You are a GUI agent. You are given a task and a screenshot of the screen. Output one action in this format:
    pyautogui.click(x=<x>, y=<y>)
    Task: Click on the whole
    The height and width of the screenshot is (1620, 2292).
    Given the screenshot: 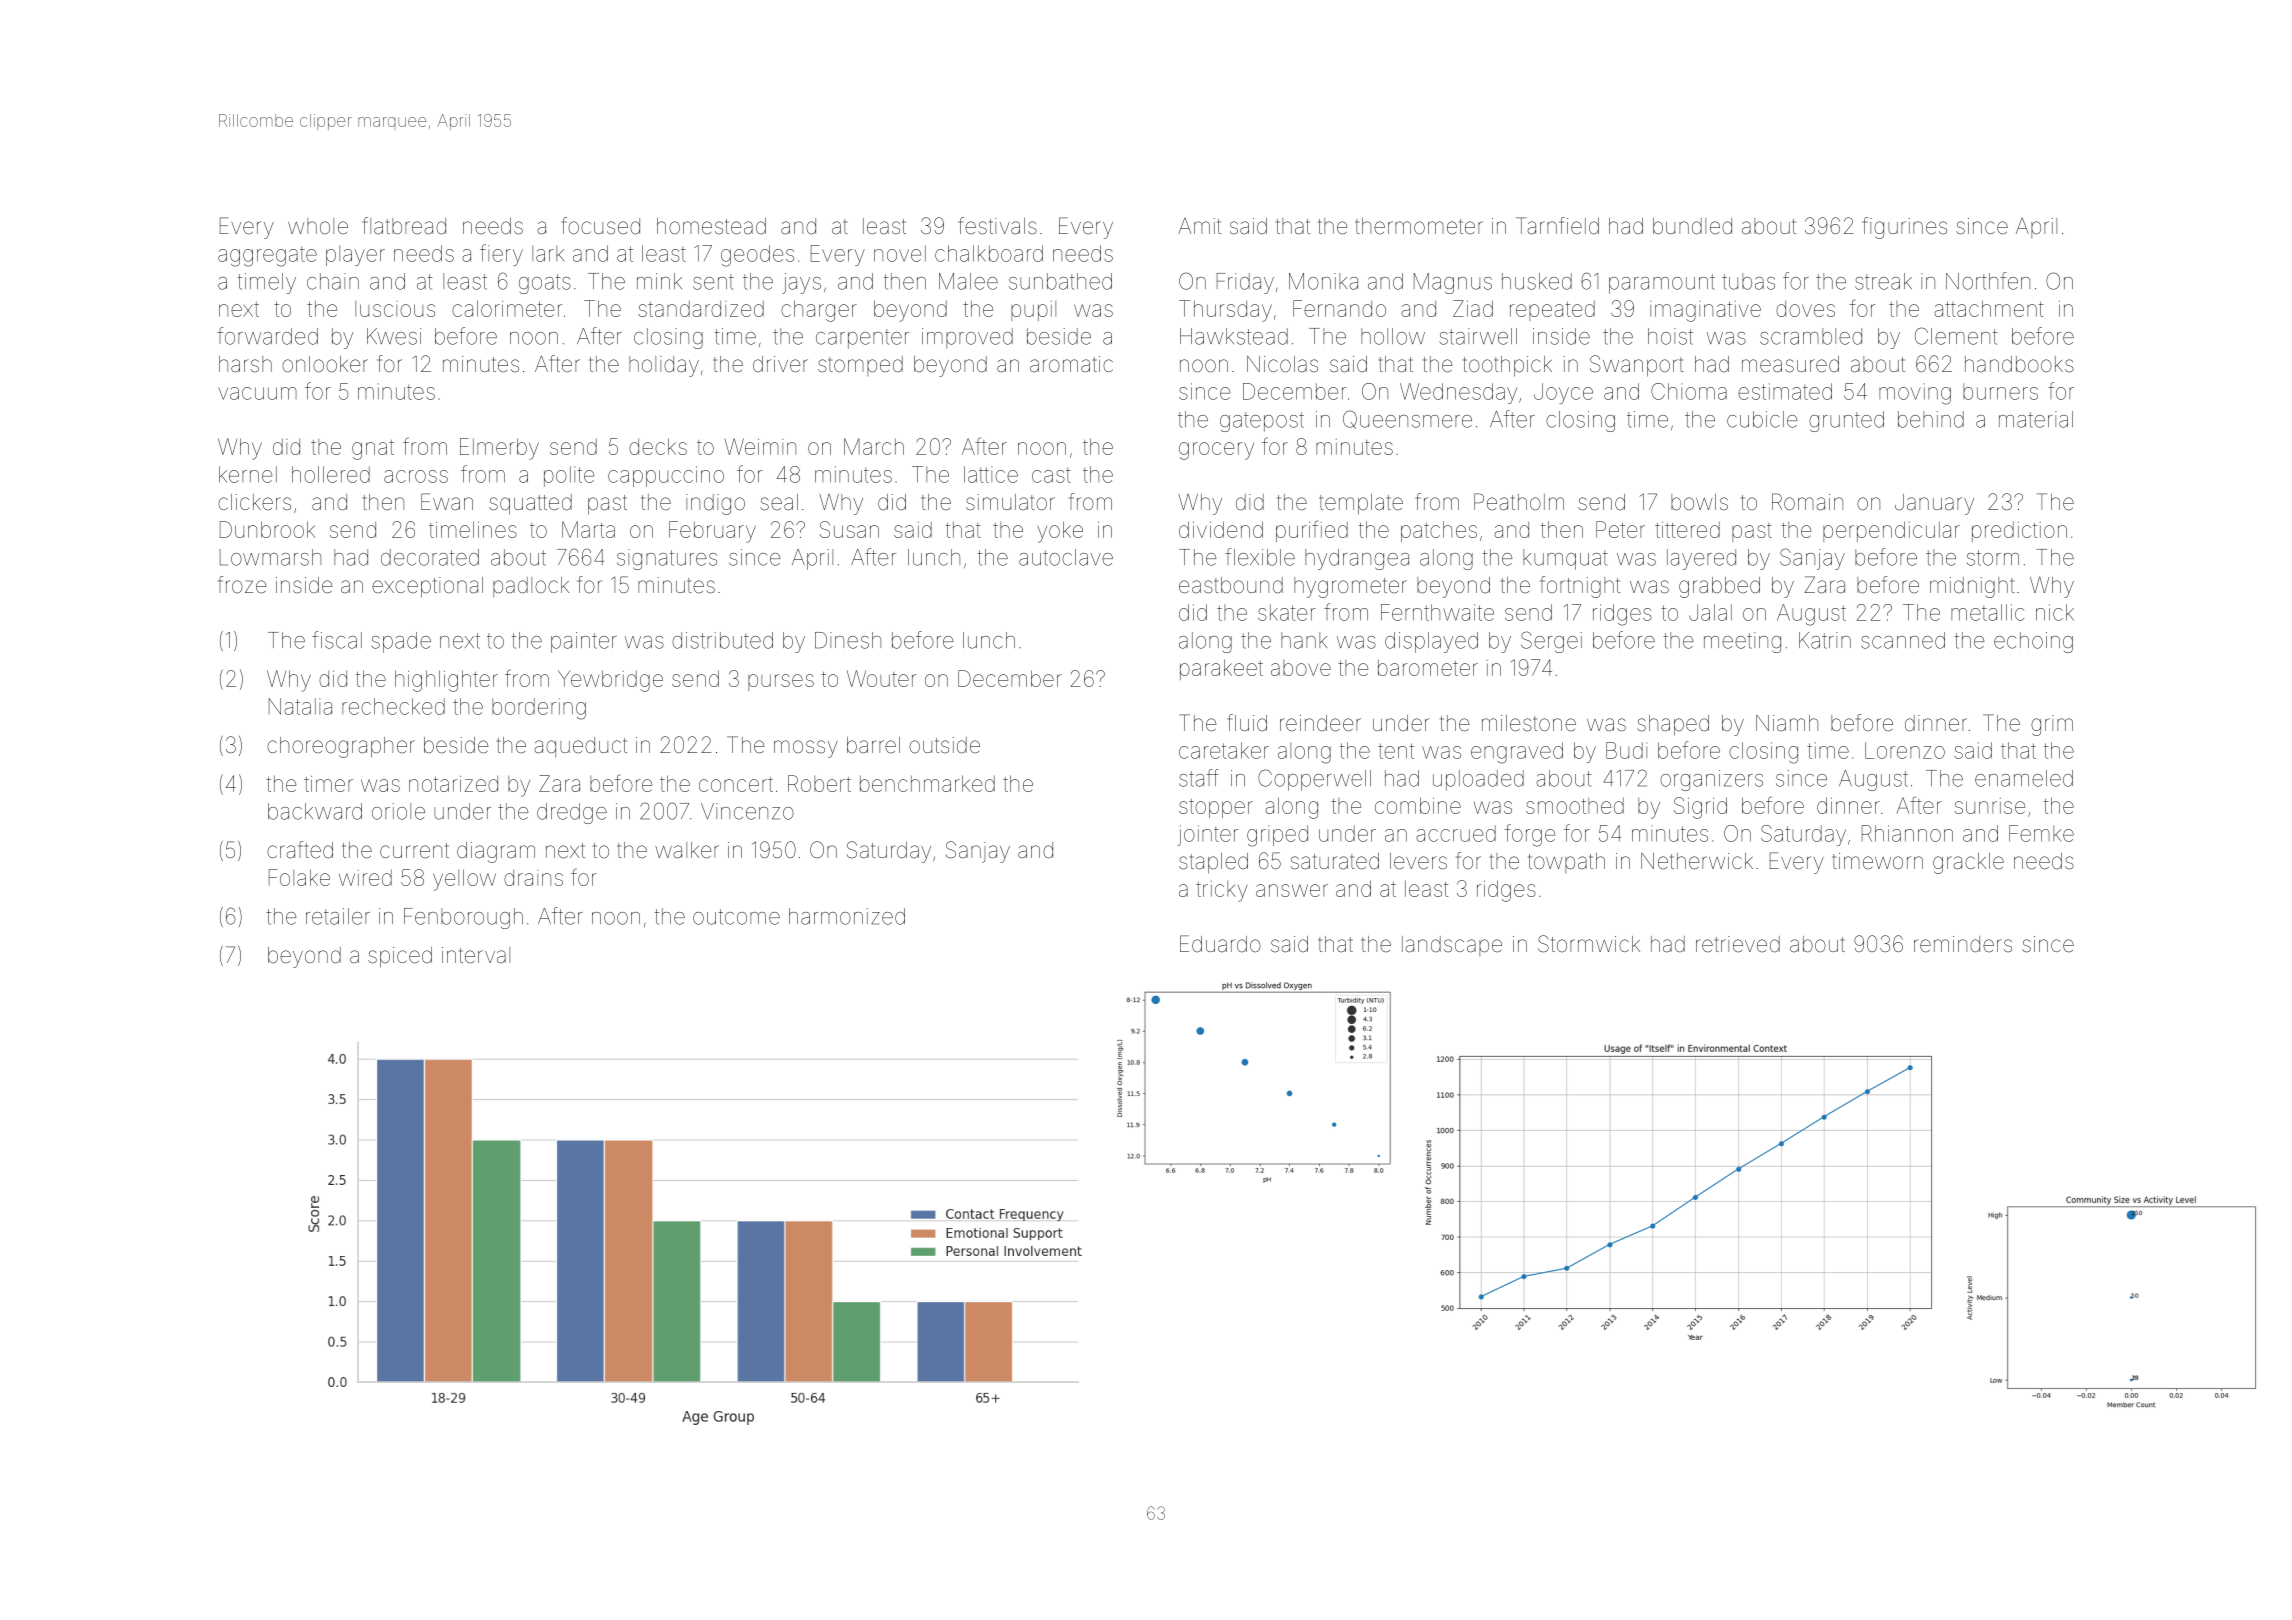 What is the action you would take?
    pyautogui.click(x=318, y=226)
